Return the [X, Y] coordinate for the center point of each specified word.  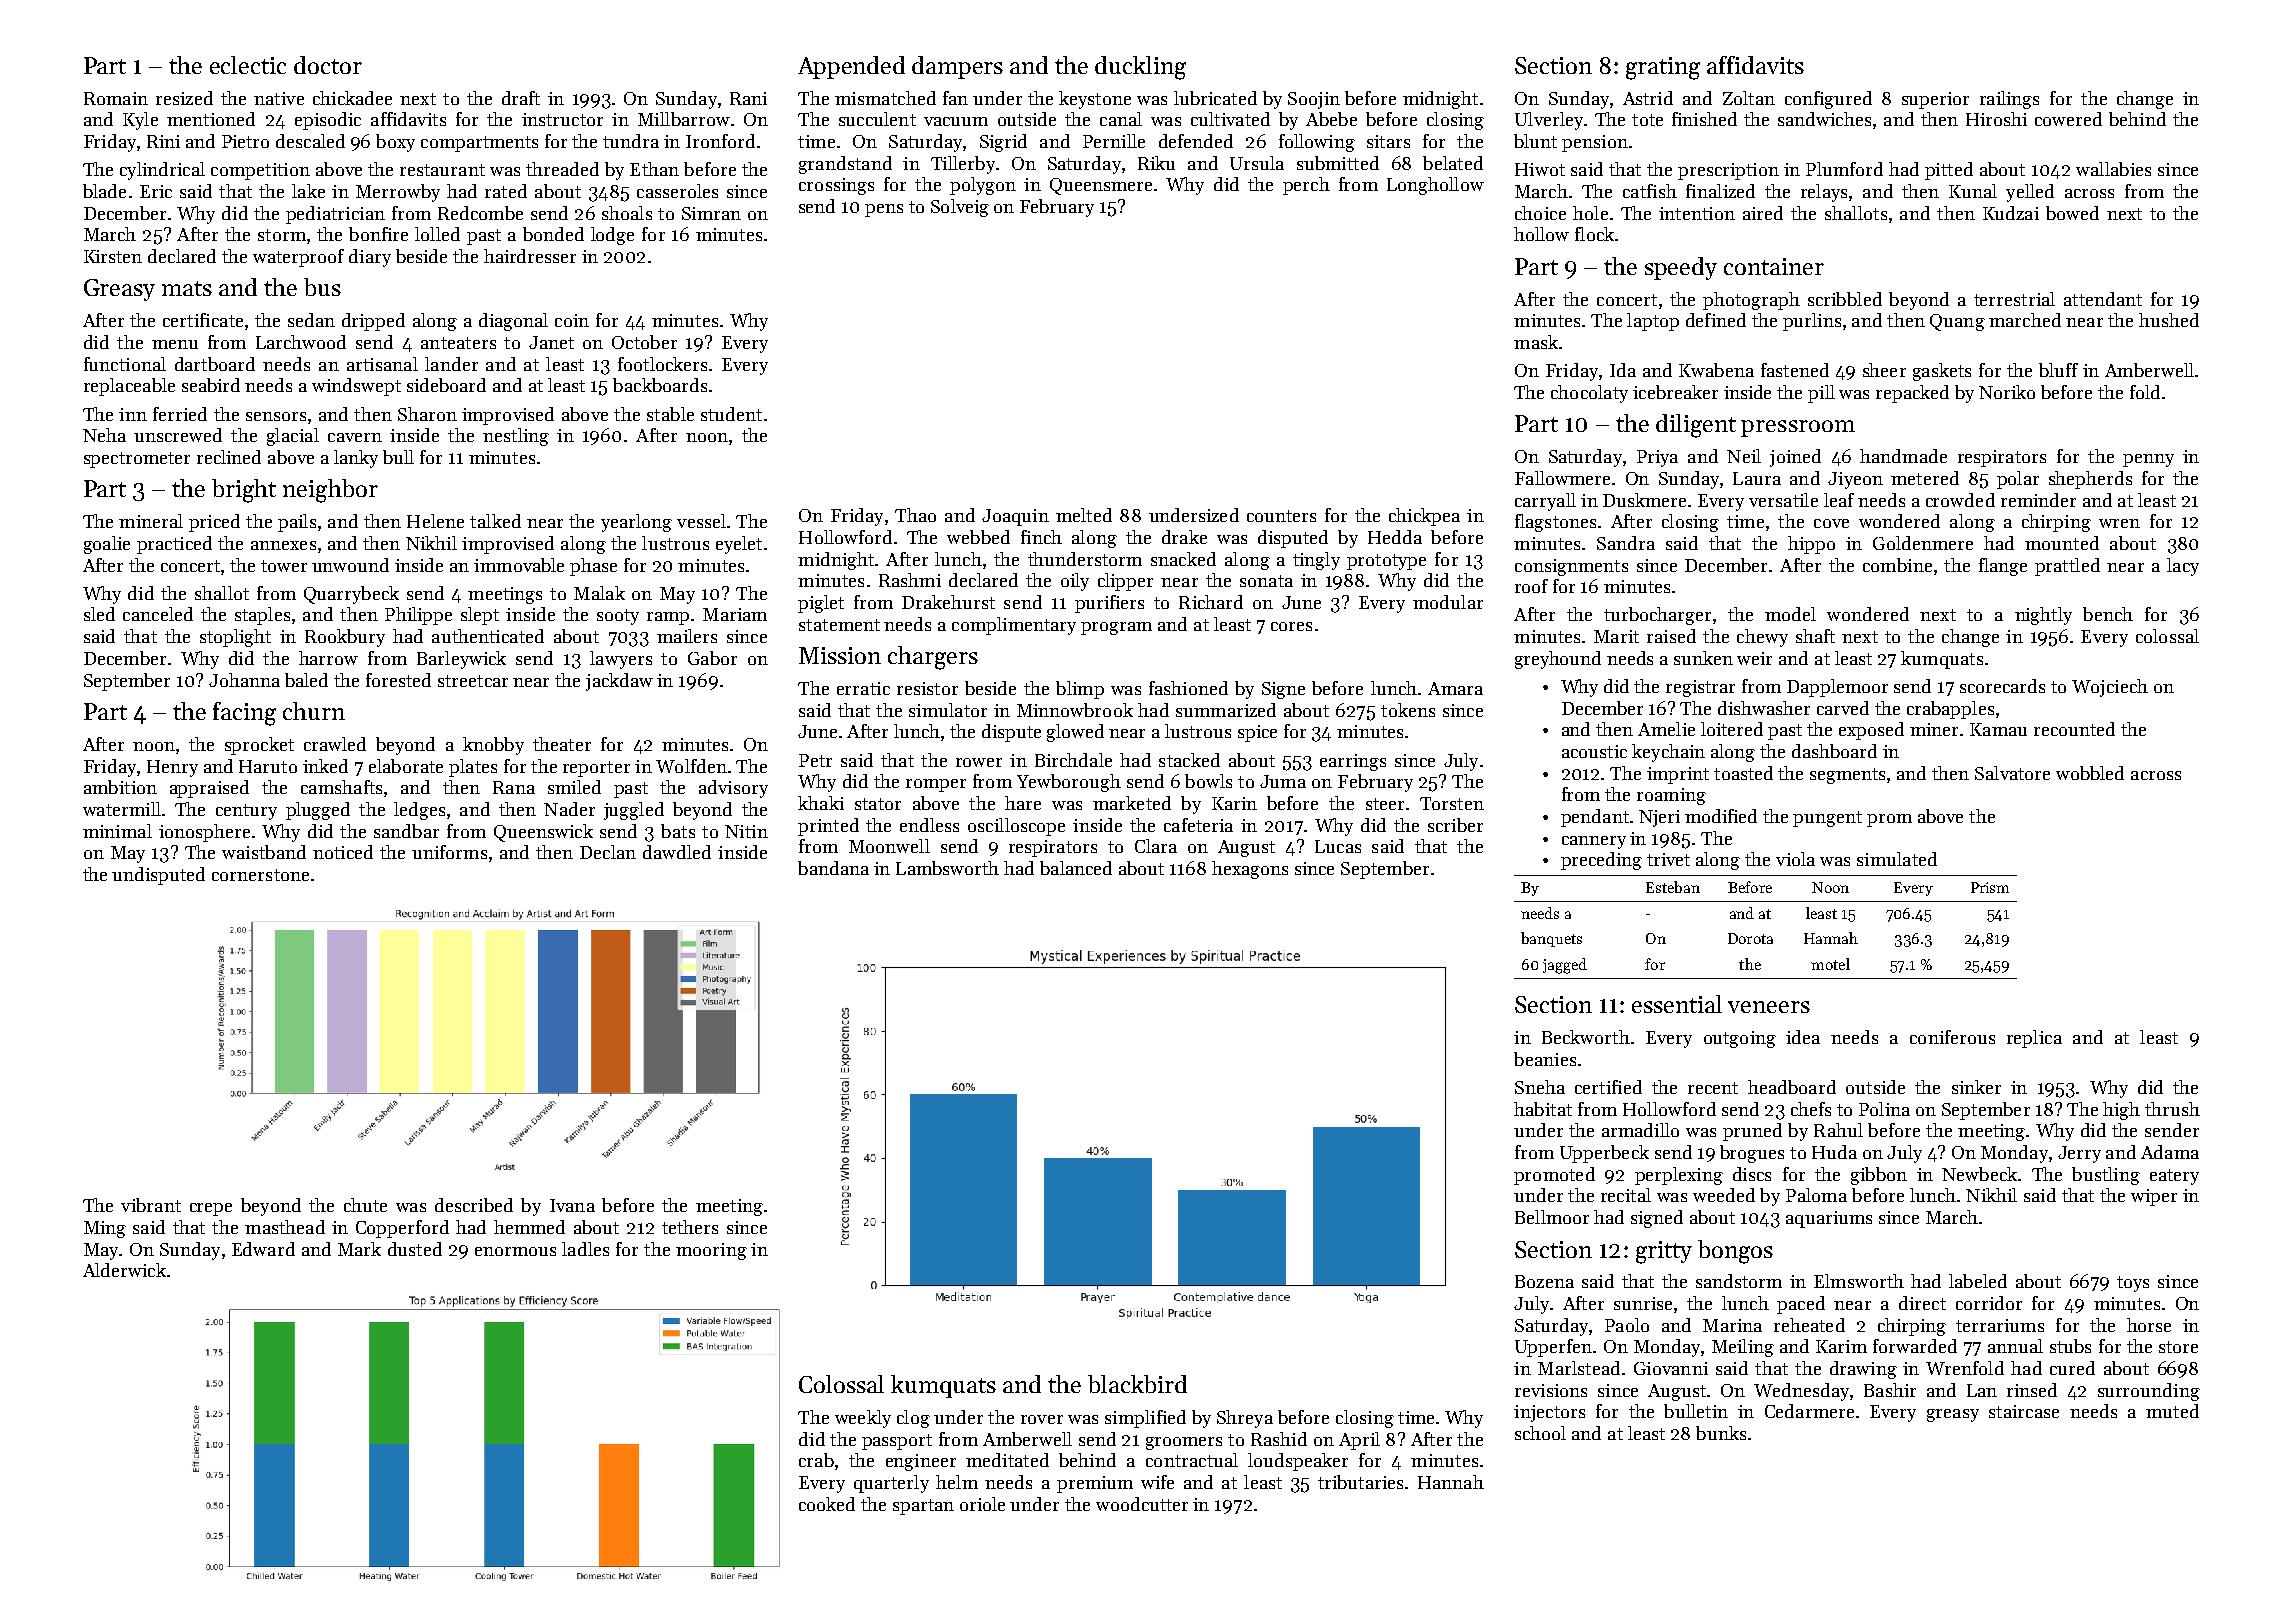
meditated [1007, 1460]
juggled [634, 811]
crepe [211, 1209]
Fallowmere [1562, 478]
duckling [1140, 68]
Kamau [1998, 729]
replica [2034, 1039]
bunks [1721, 1433]
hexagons [1250, 870]
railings [2009, 100]
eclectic [248, 65]
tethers [690, 1227]
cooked [827, 1504]
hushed [2169, 320]
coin [572, 320]
